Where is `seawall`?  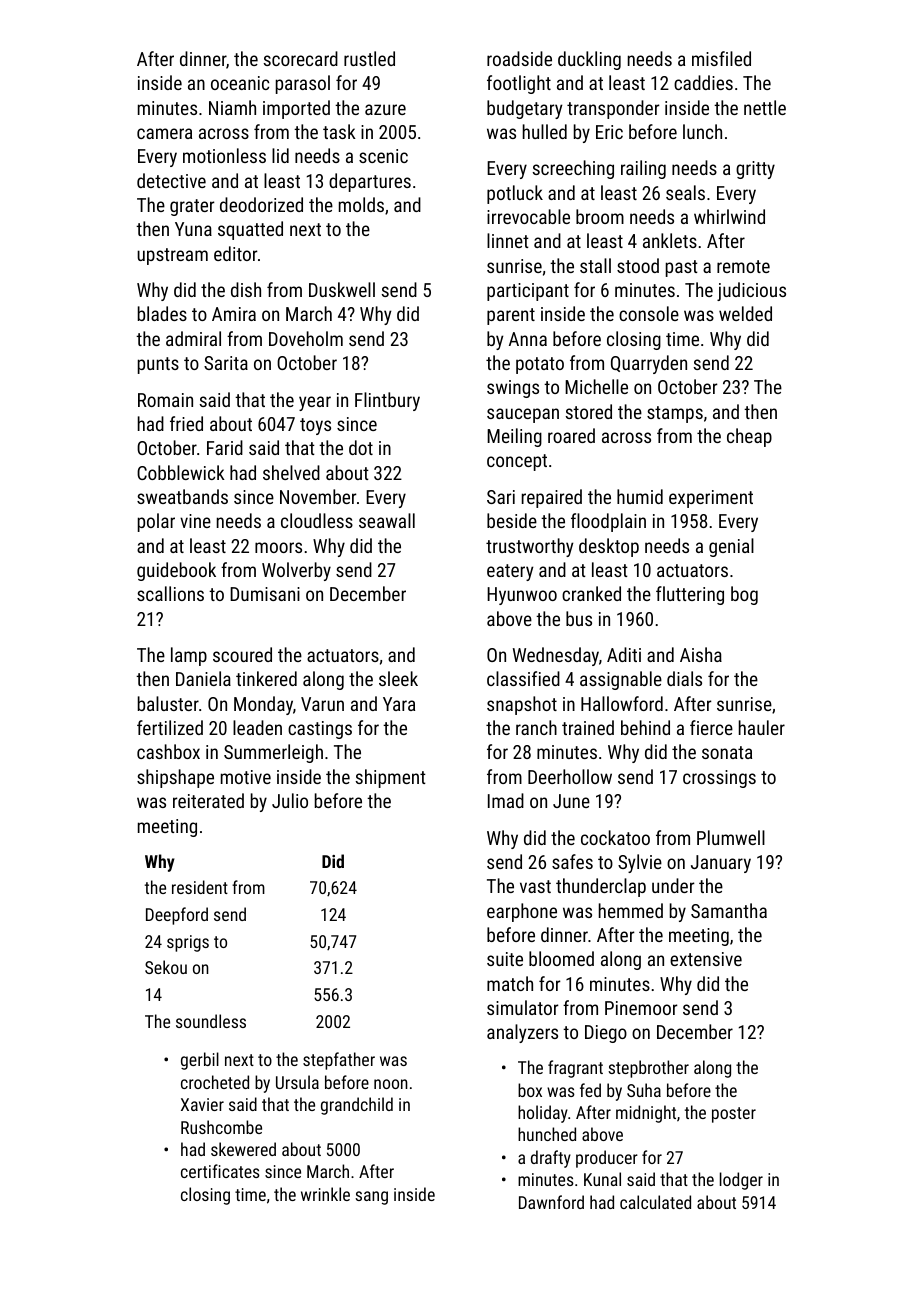 seawall is located at coordinates (387, 520).
